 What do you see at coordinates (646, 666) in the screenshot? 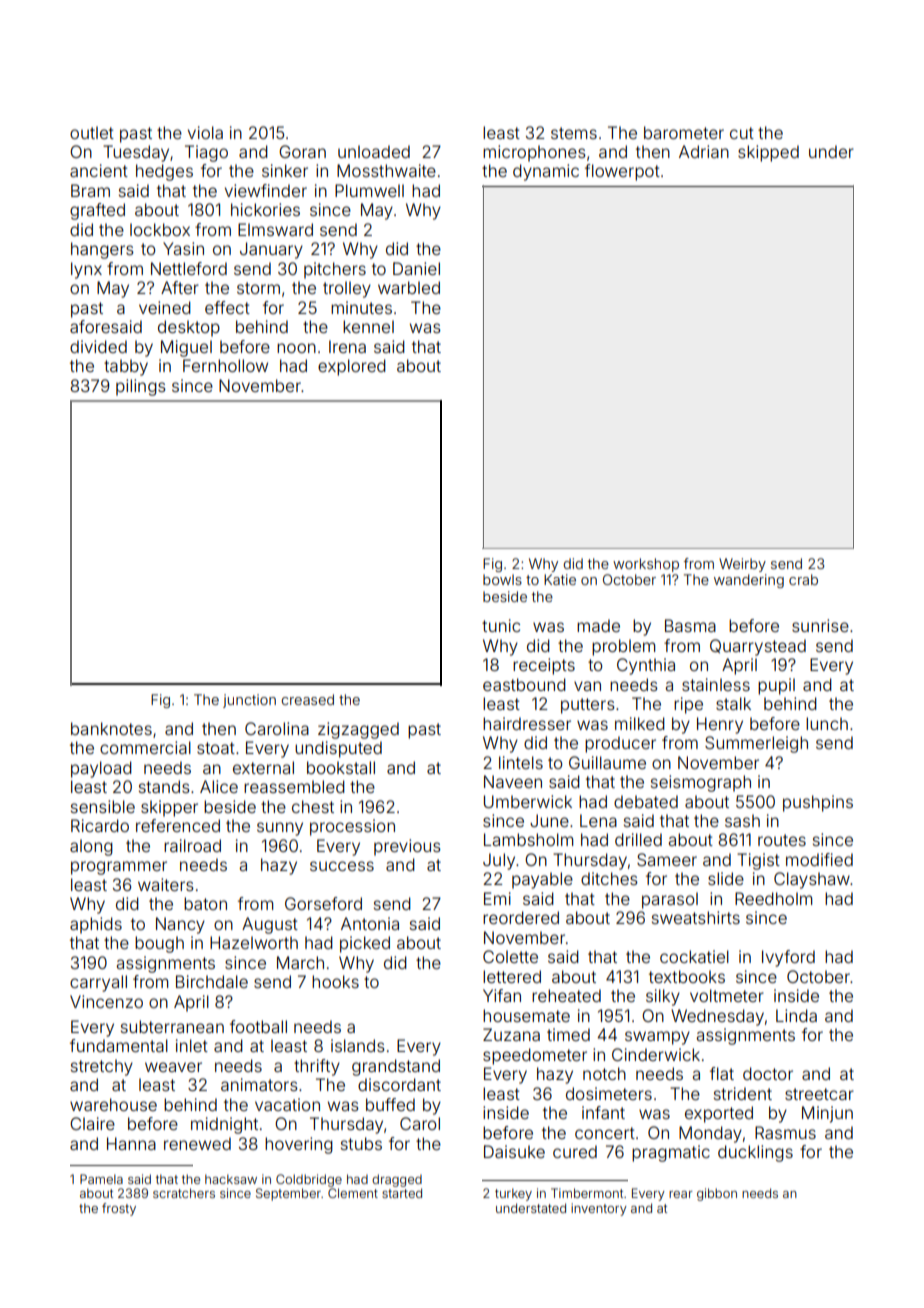
I see `Cynthia` at bounding box center [646, 666].
